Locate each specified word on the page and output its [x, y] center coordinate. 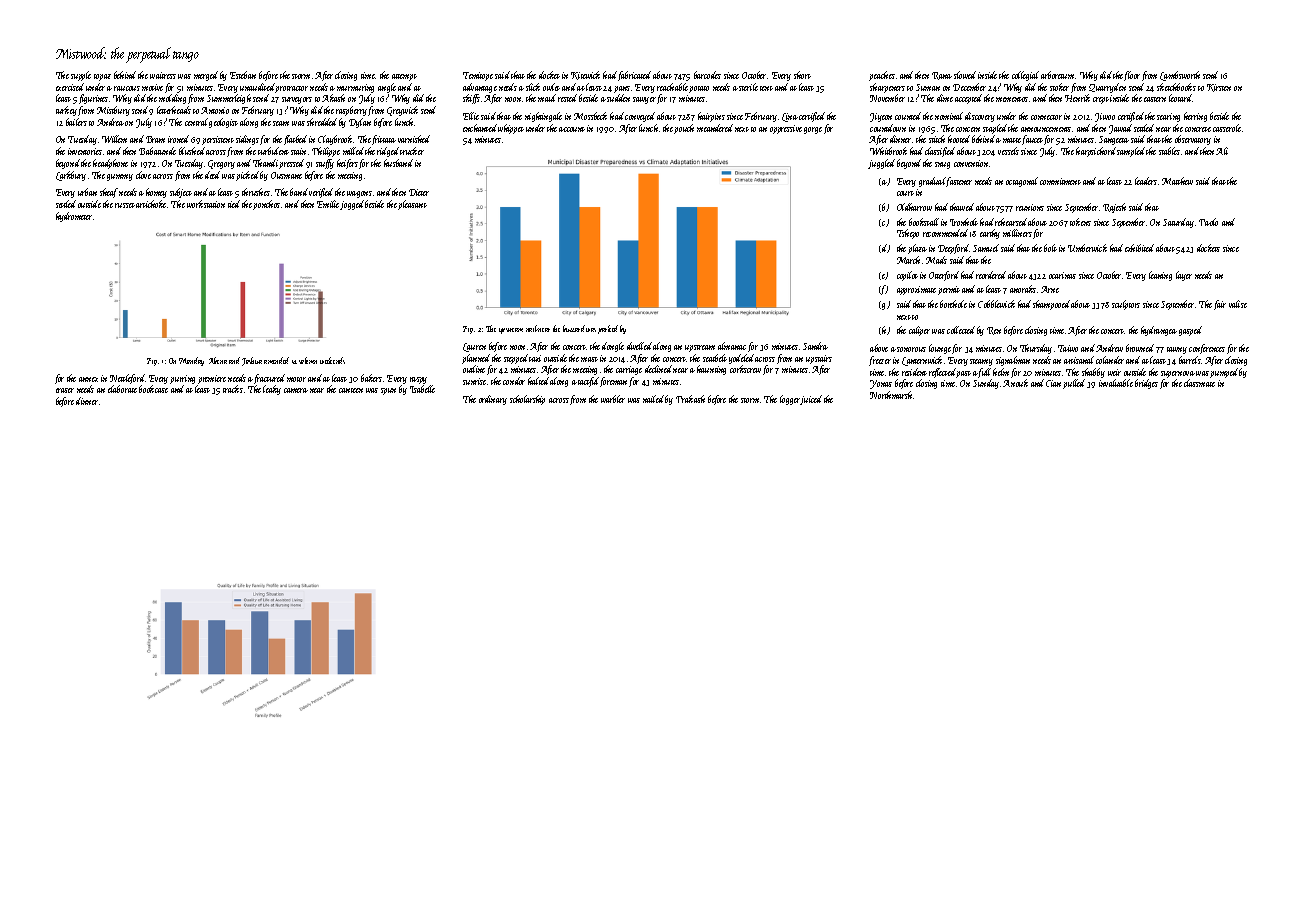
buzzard [574, 328]
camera [296, 390]
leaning [1160, 276]
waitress [163, 75]
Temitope [478, 76]
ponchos [266, 205]
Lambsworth [1180, 76]
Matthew [1177, 181]
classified [940, 152]
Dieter [419, 192]
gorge [813, 130]
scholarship [527, 400]
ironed [178, 139]
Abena [218, 360]
